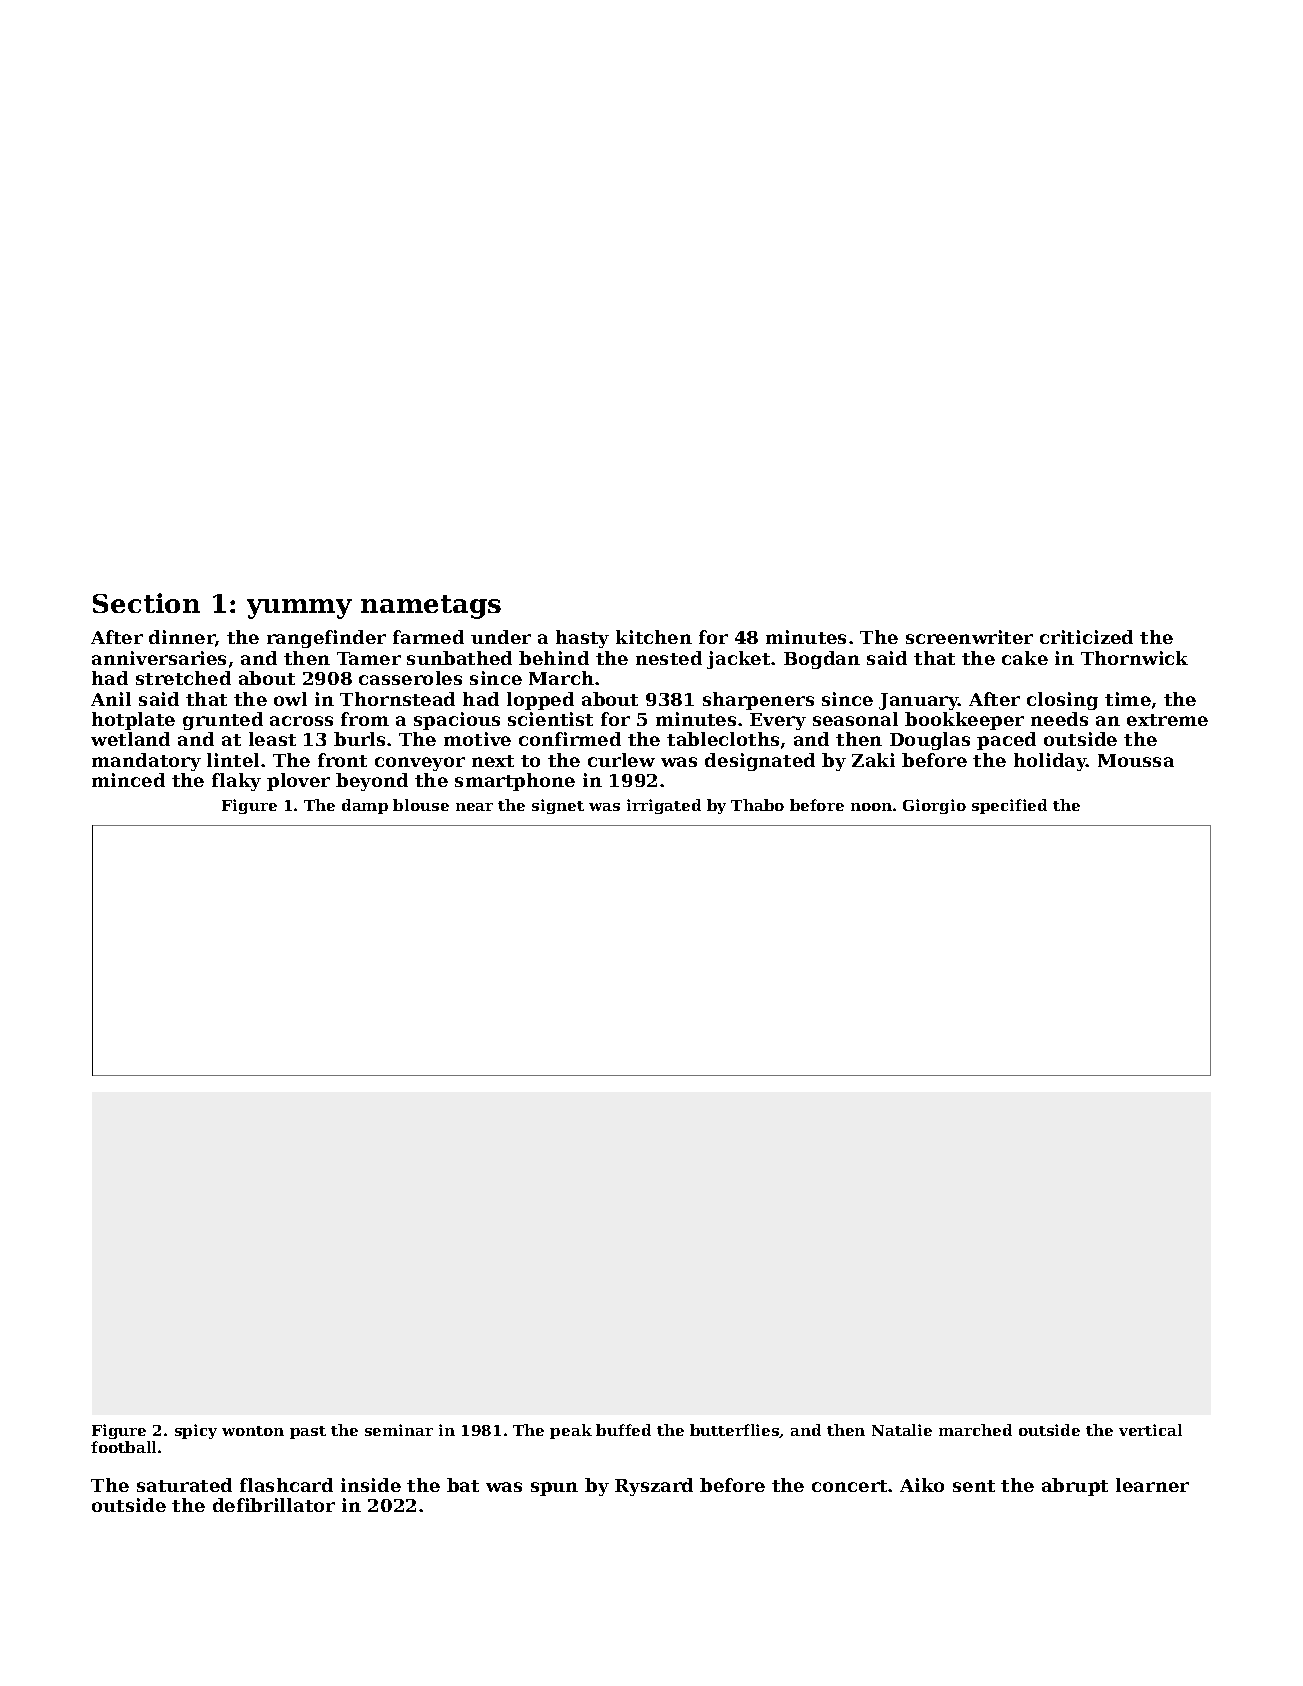  Describe the element at coordinates (571, 1431) in the document. I see `peak` at that location.
